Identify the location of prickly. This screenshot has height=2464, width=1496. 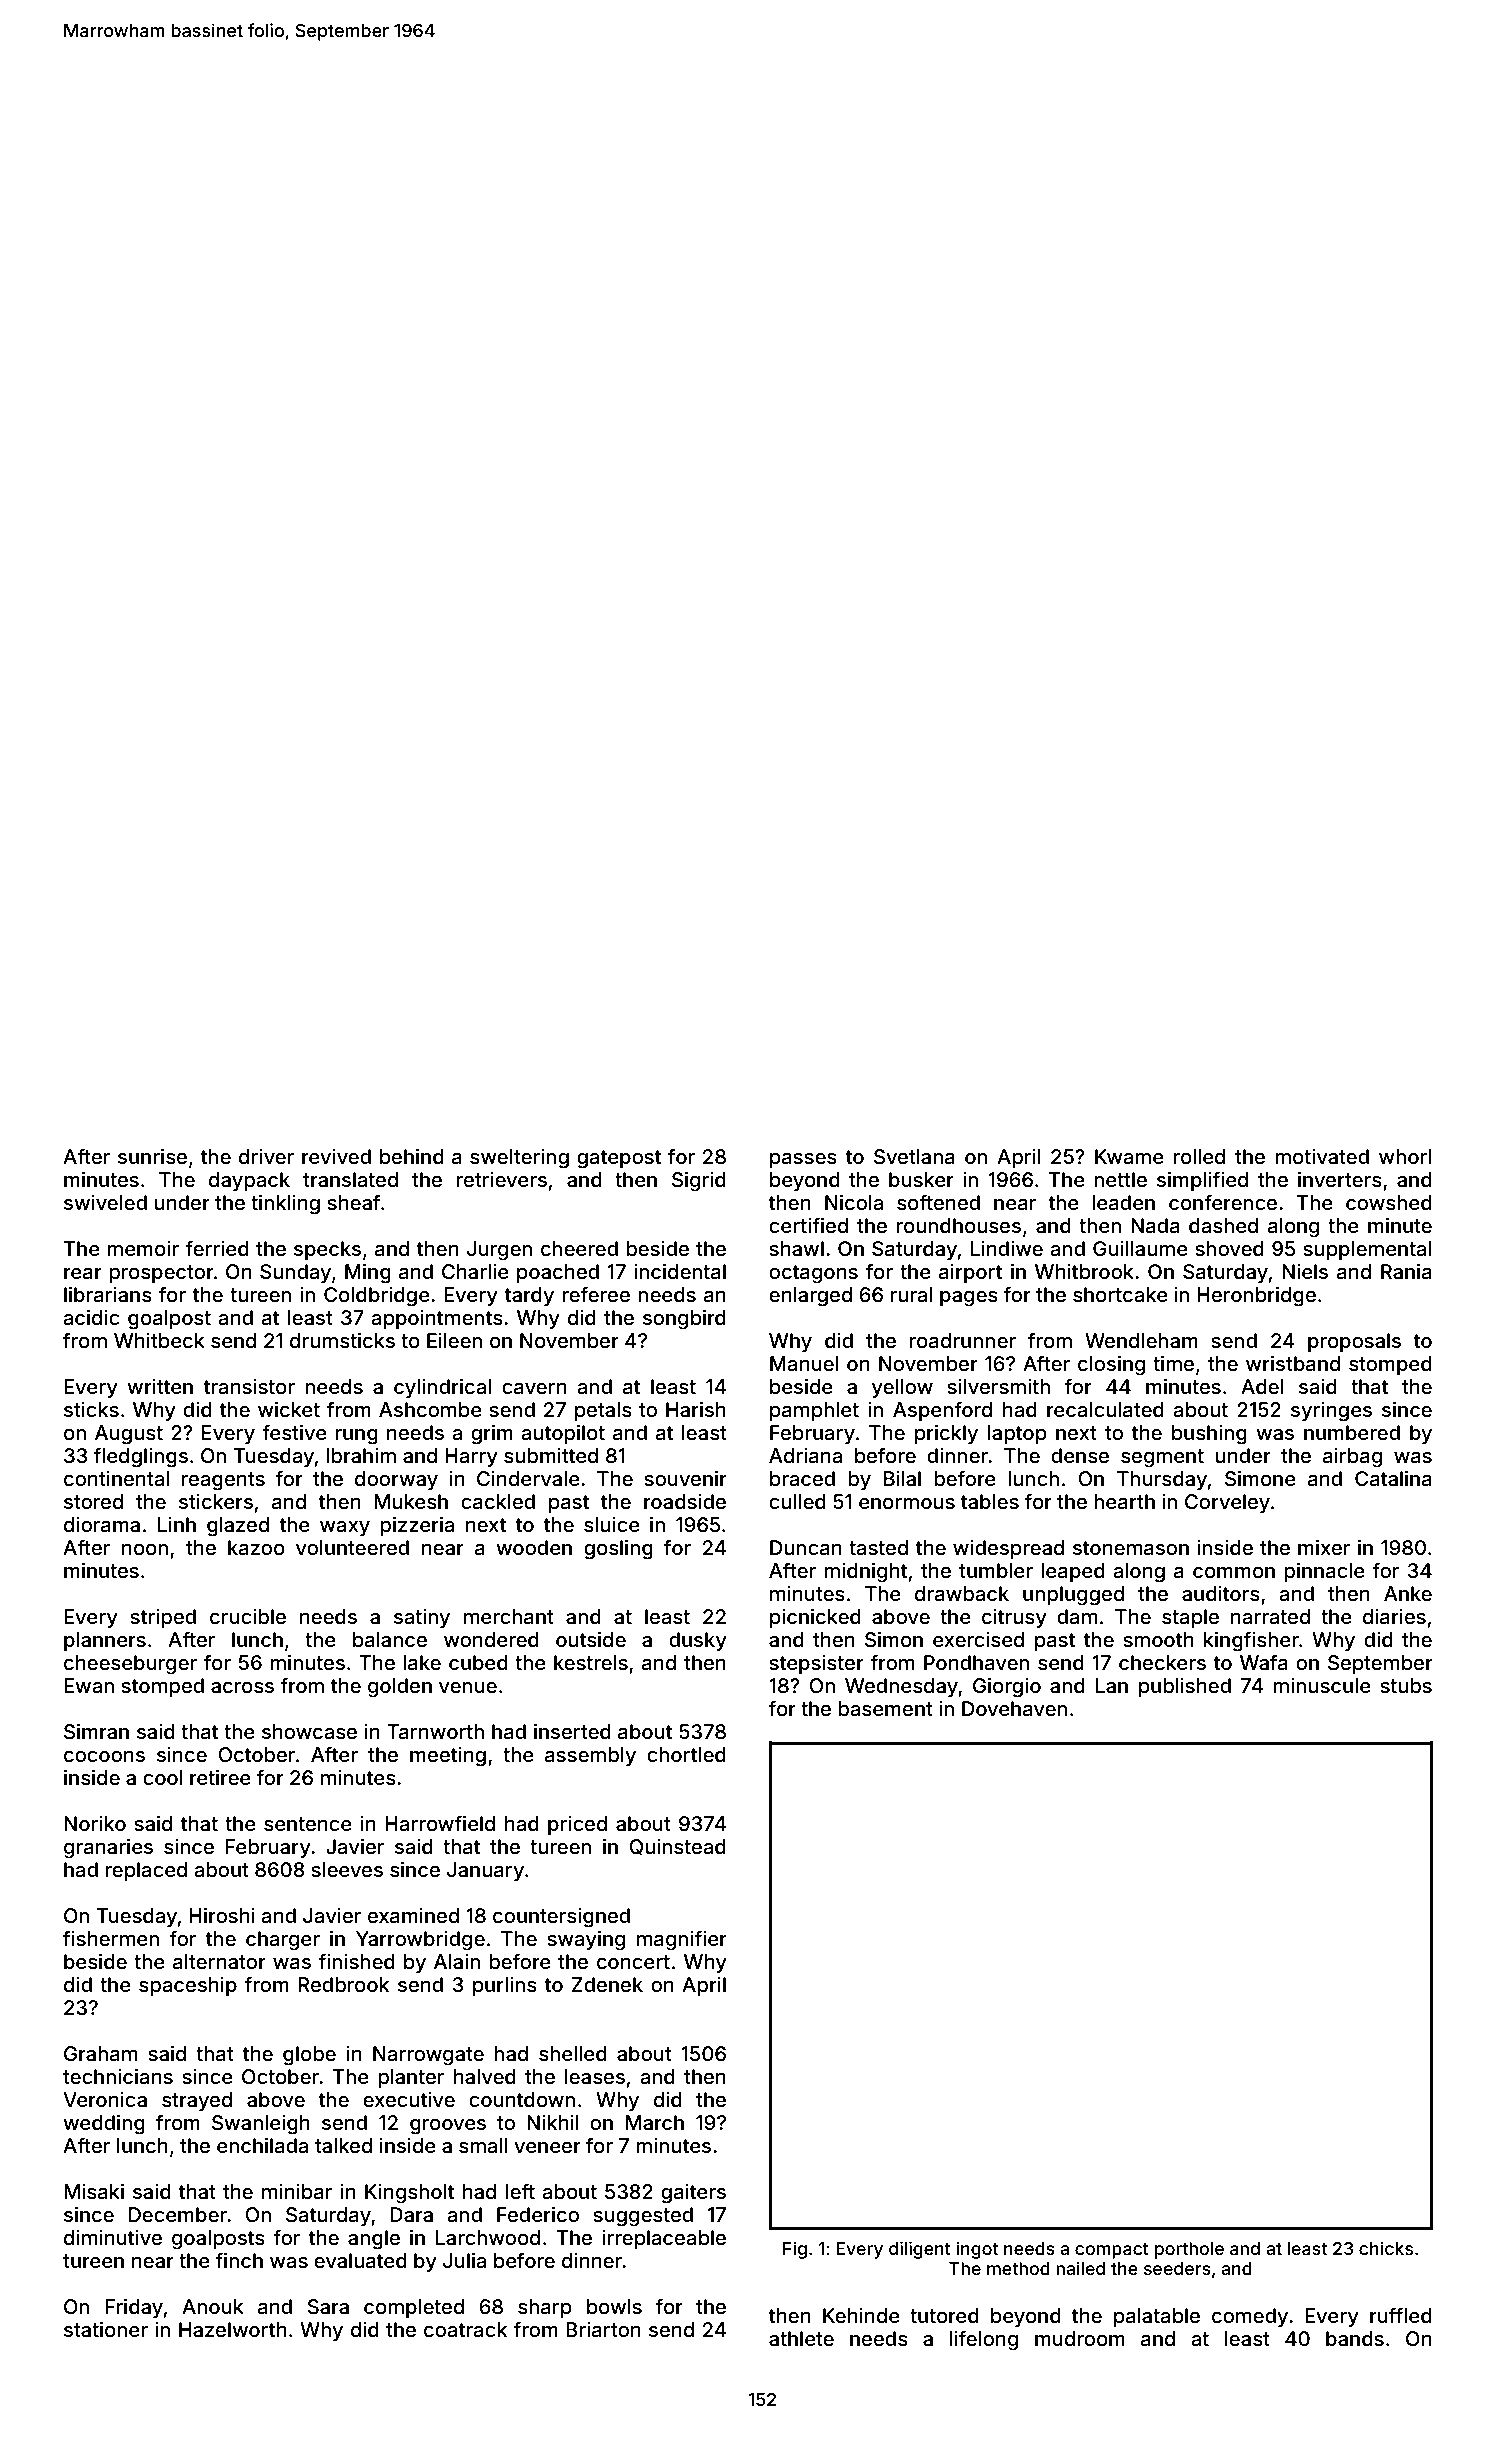
(946, 1434).
